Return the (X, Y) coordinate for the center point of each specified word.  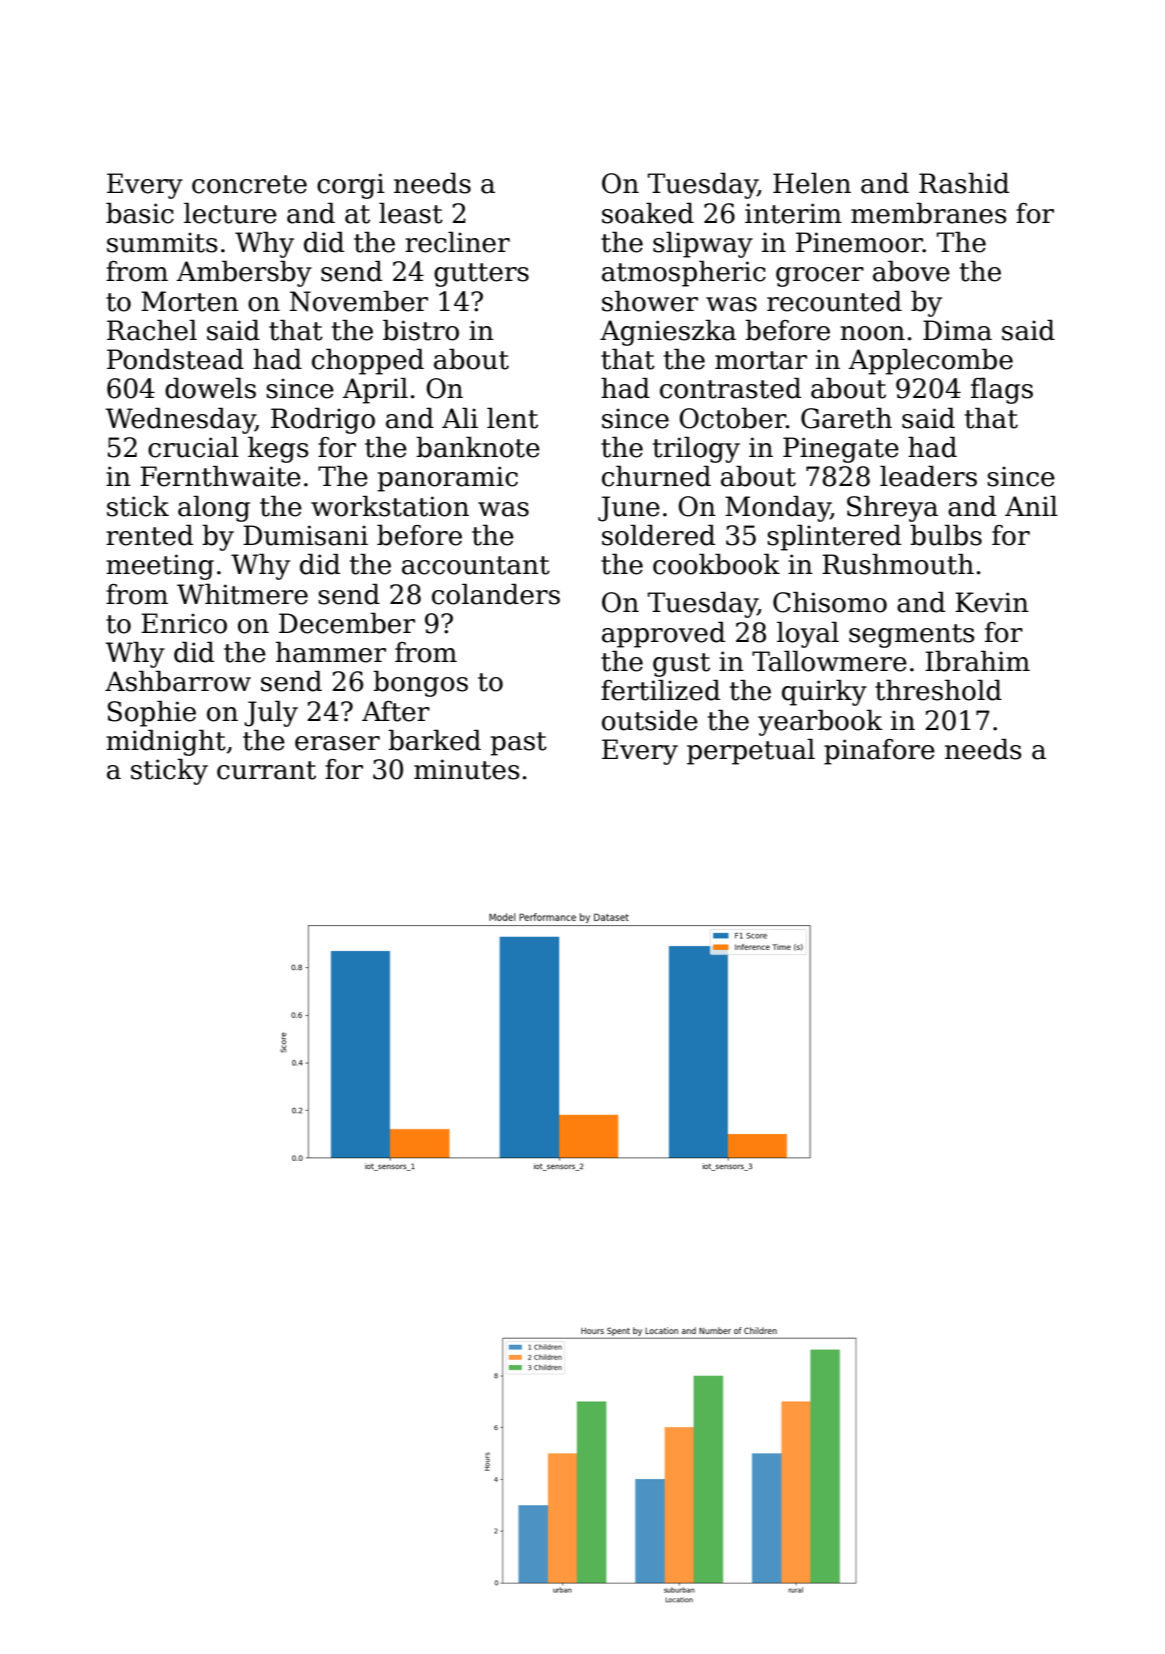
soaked (648, 213)
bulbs (946, 535)
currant (266, 770)
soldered (658, 535)
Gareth (846, 418)
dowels (210, 388)
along (214, 509)
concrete (249, 184)
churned (656, 476)
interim (793, 213)
